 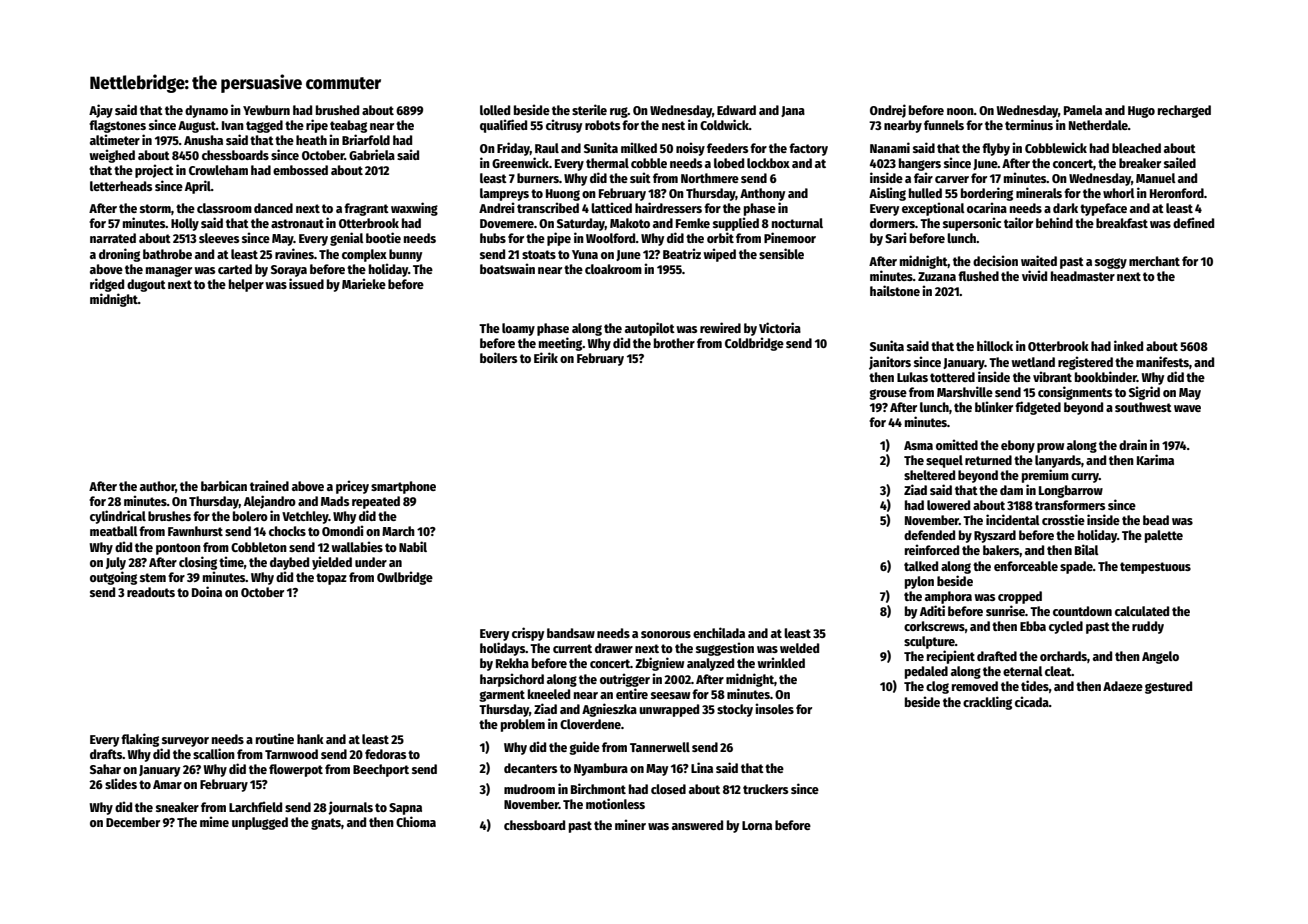 I want to click on Heronford, so click(x=1177, y=193).
